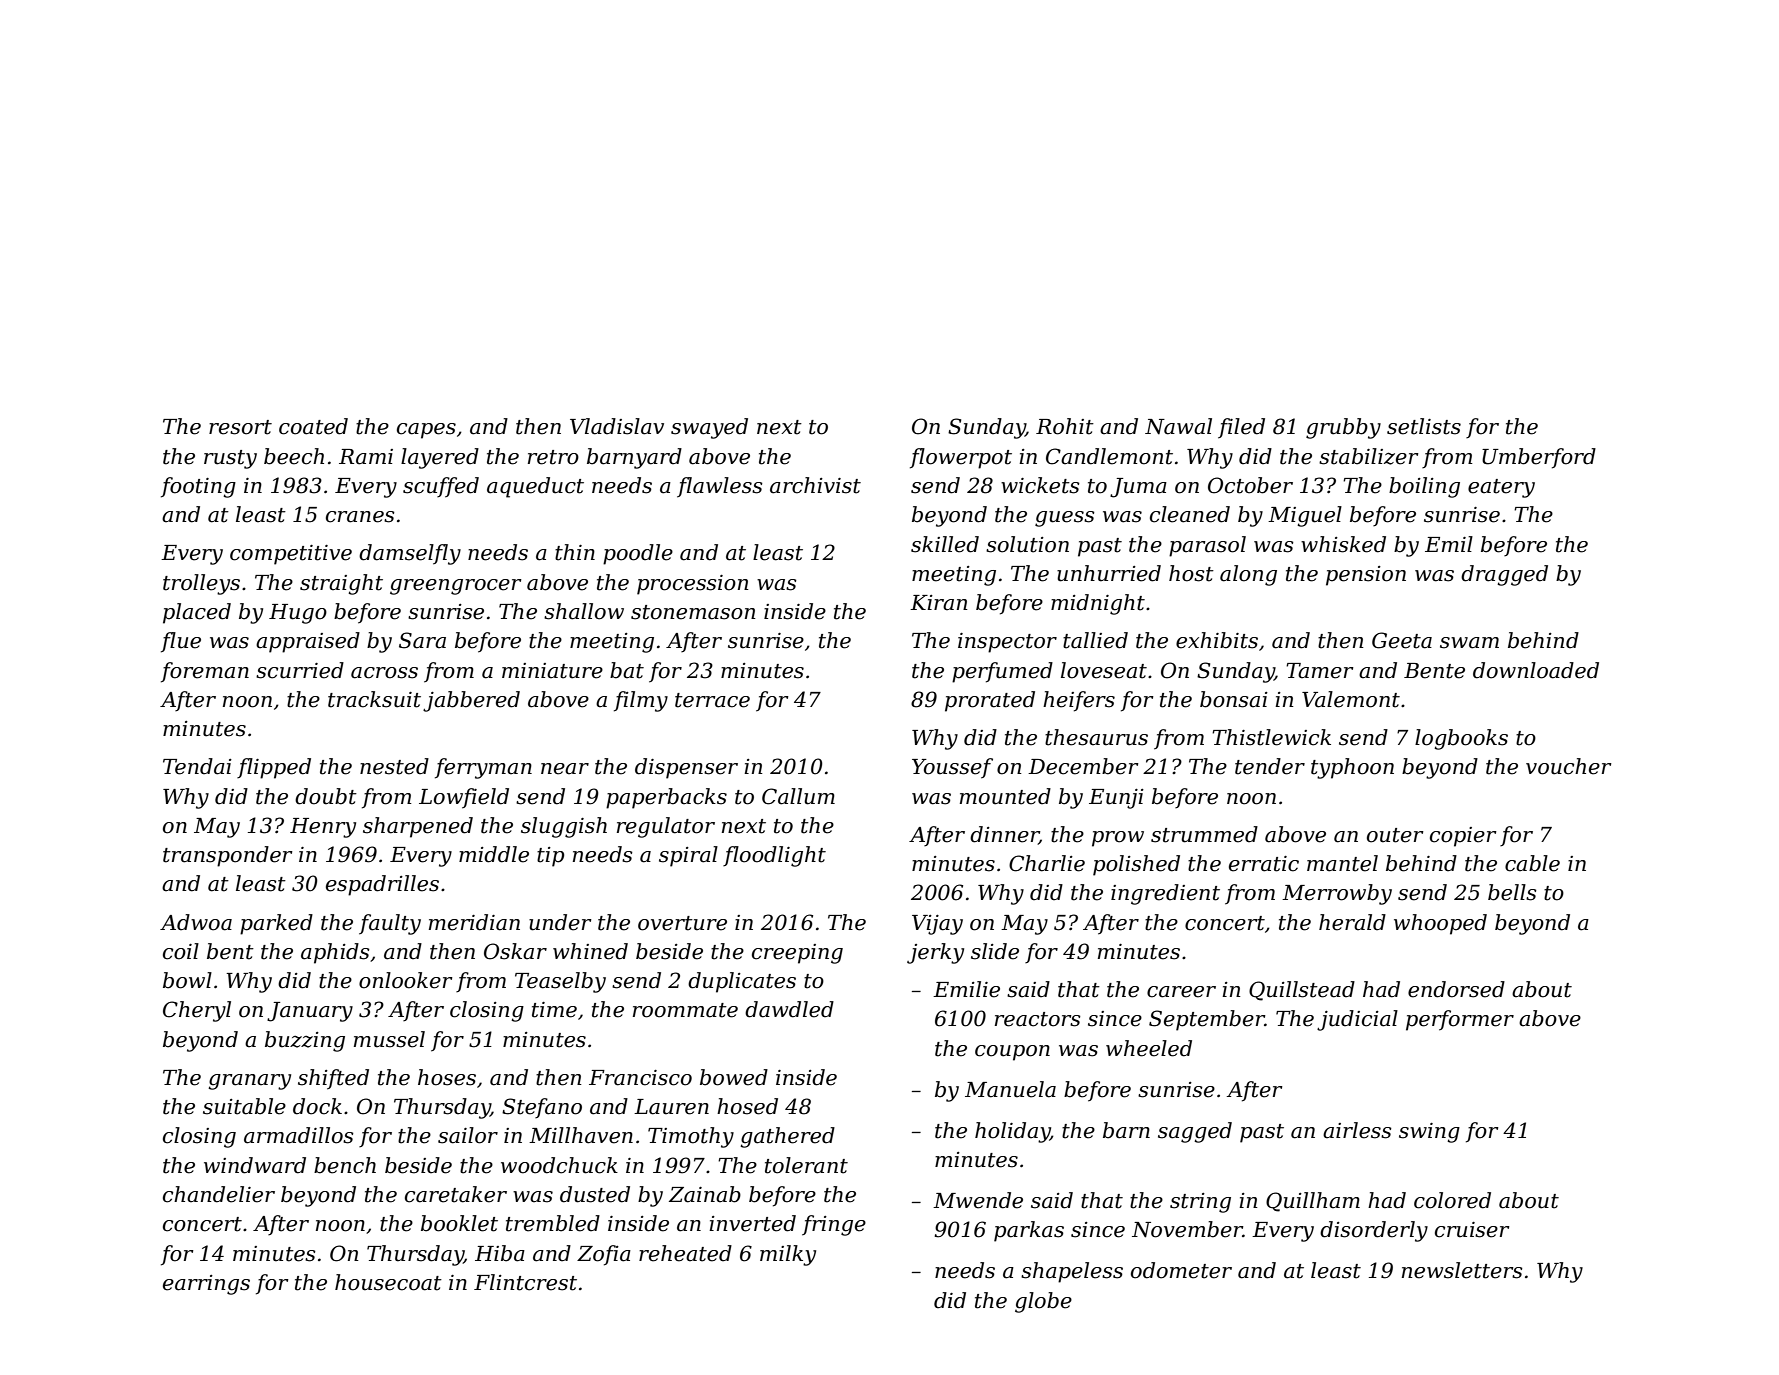 The width and height of the image is (1779, 1375). What do you see at coordinates (1424, 426) in the image?
I see `setlists` at bounding box center [1424, 426].
